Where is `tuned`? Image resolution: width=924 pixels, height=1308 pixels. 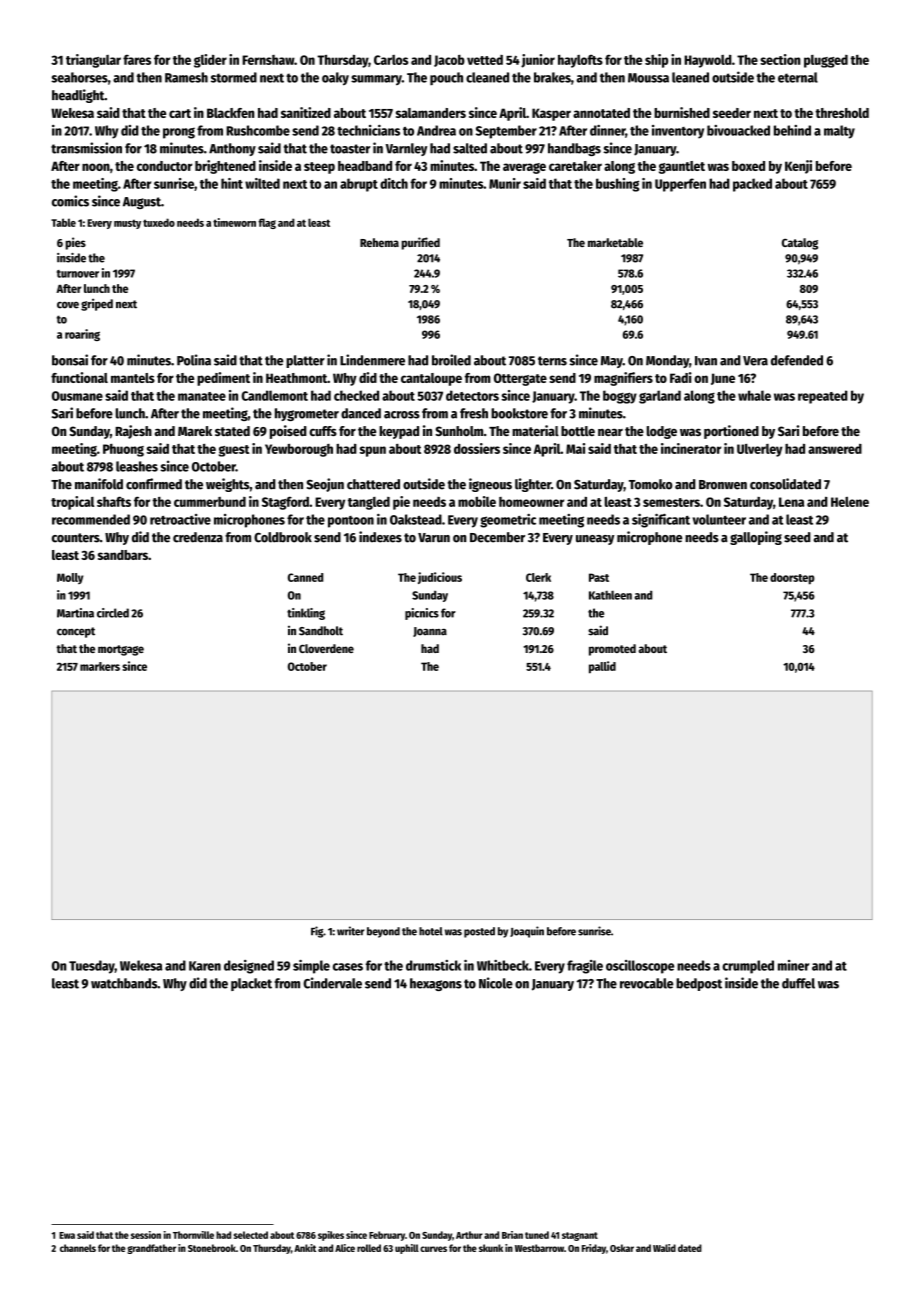
tuned is located at coordinates (537, 1235).
